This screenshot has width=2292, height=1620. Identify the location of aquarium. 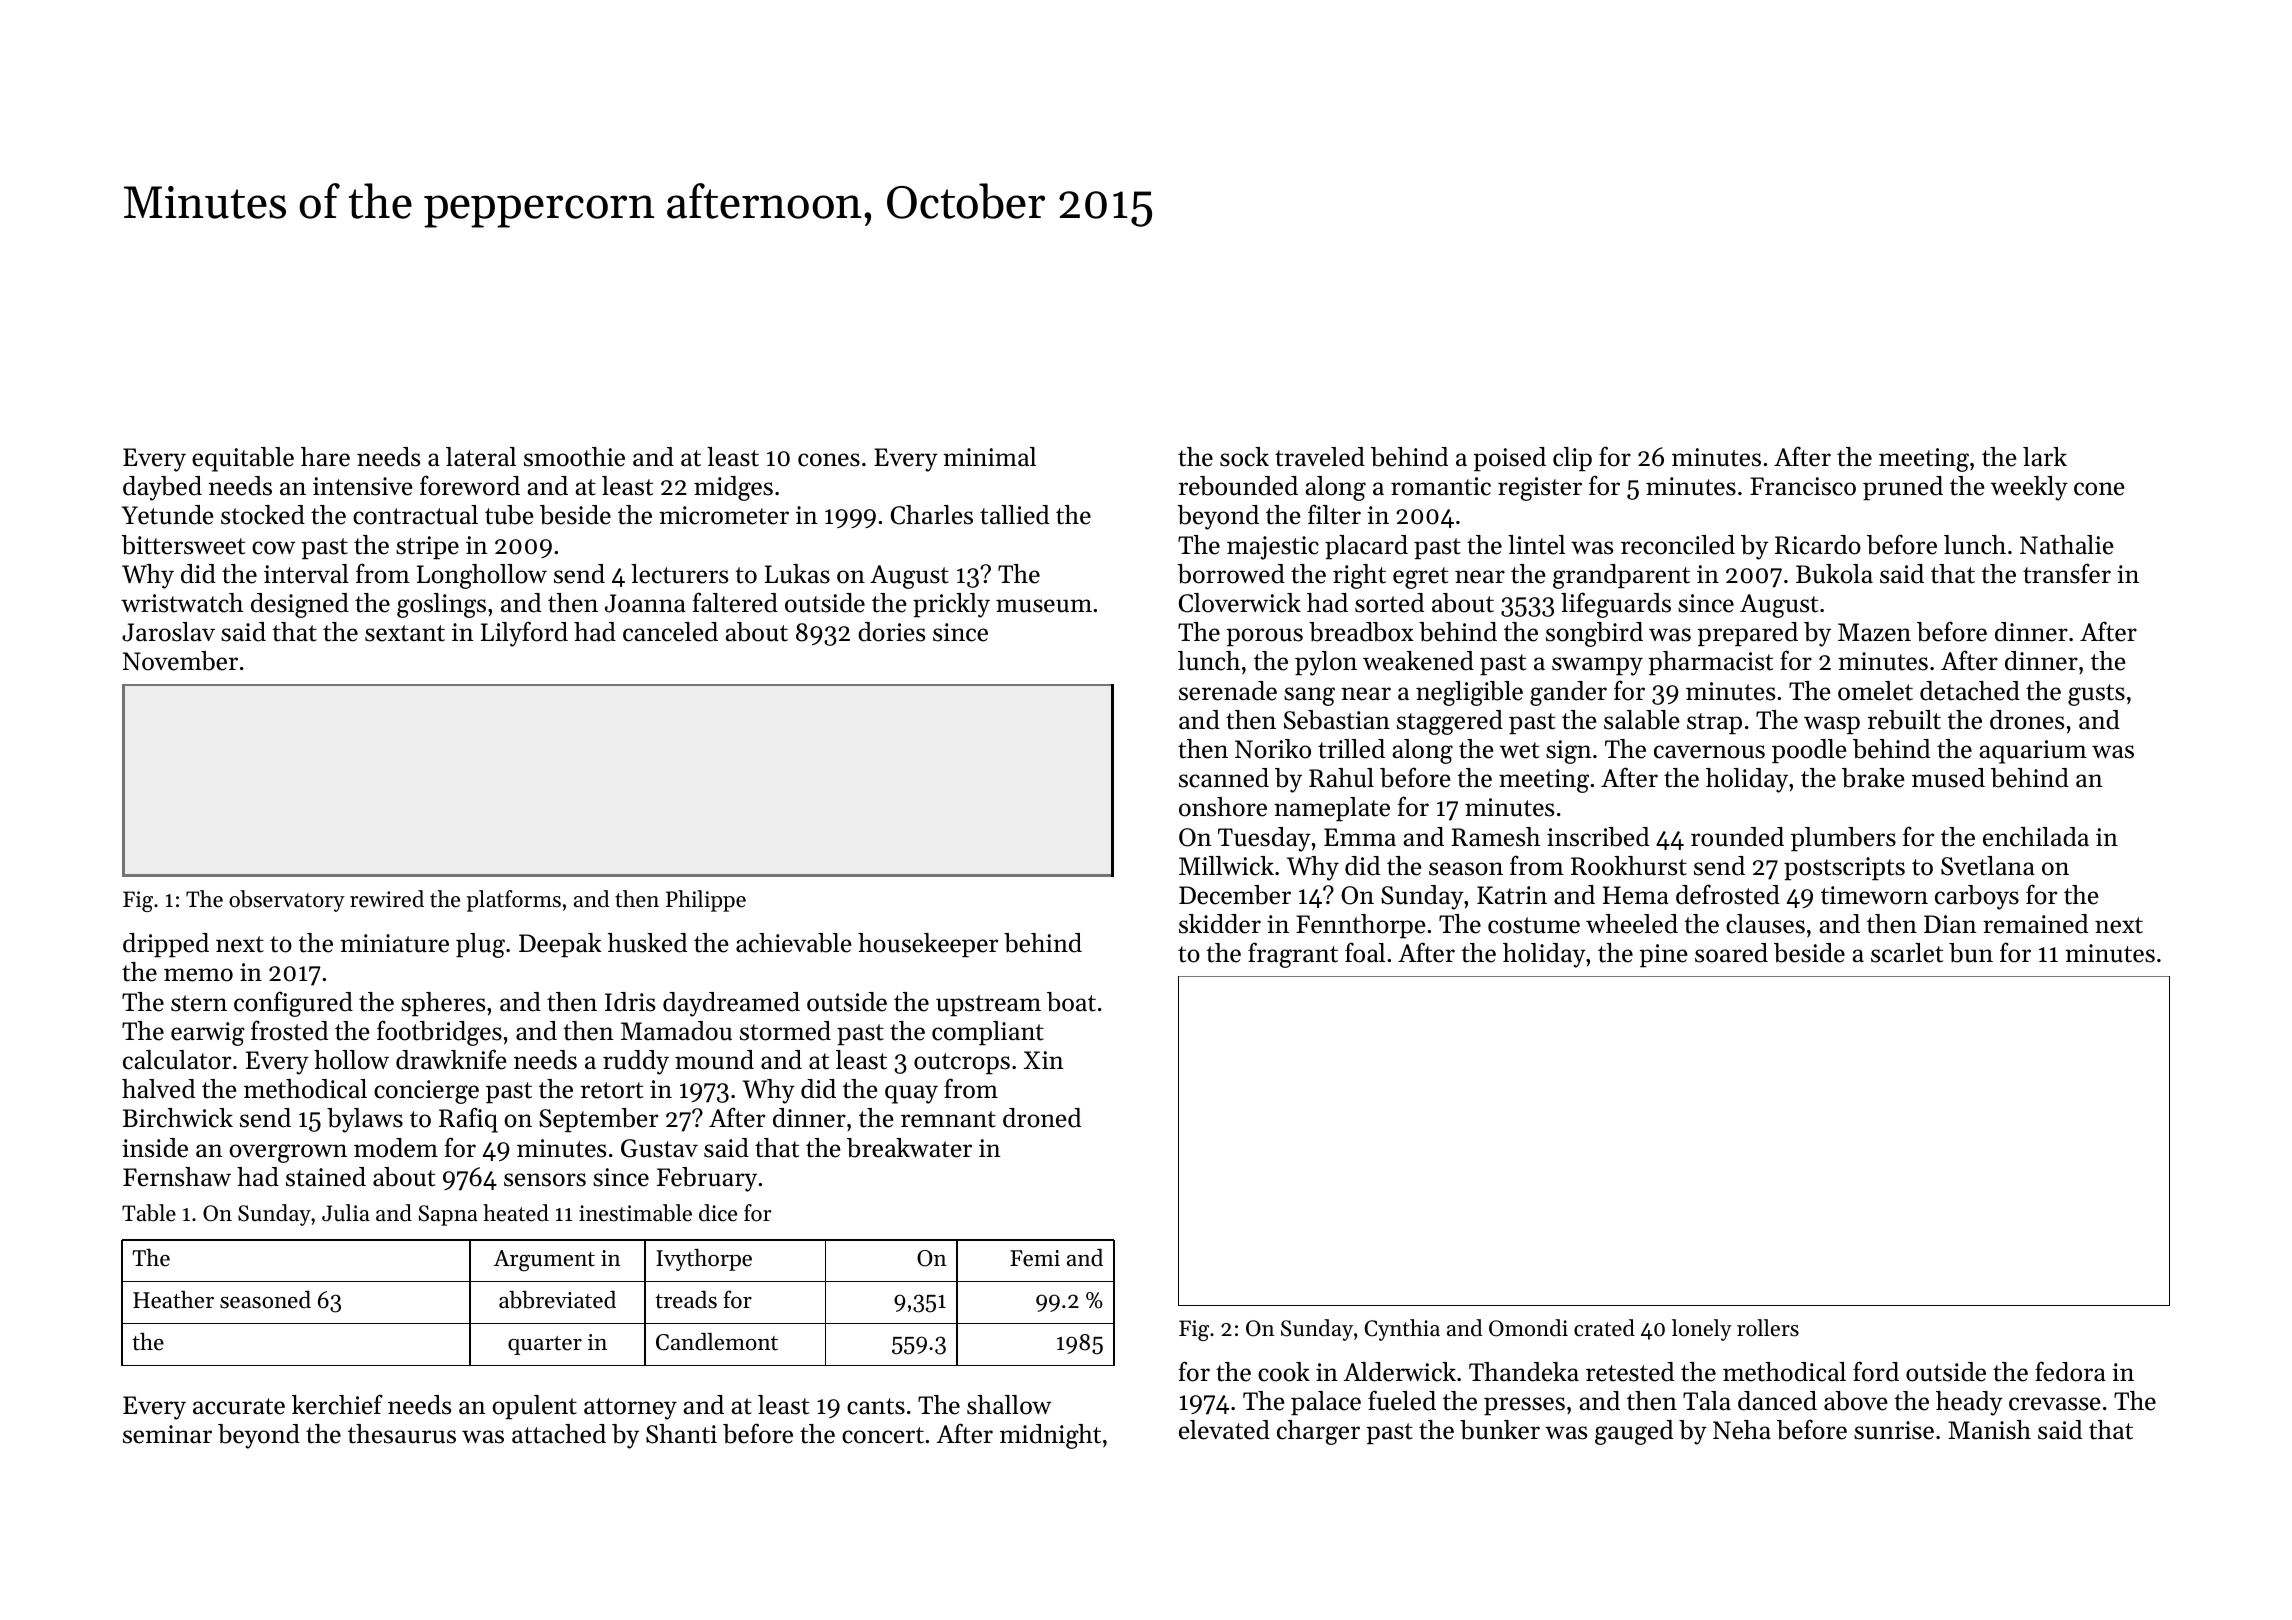
(2033, 752).
